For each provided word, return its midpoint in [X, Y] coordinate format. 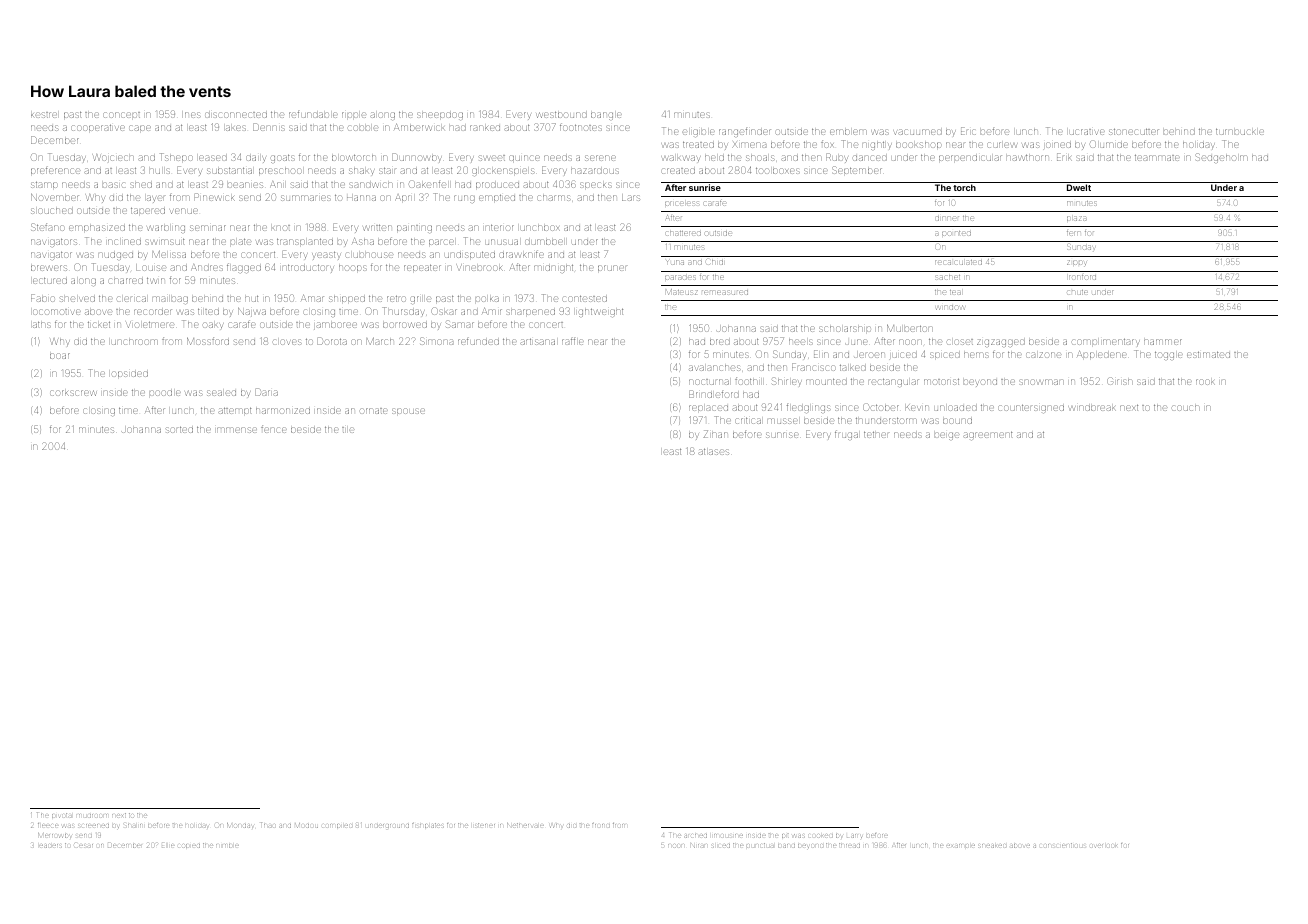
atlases [713, 451]
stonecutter [1134, 131]
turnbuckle [1240, 131]
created [678, 171]
